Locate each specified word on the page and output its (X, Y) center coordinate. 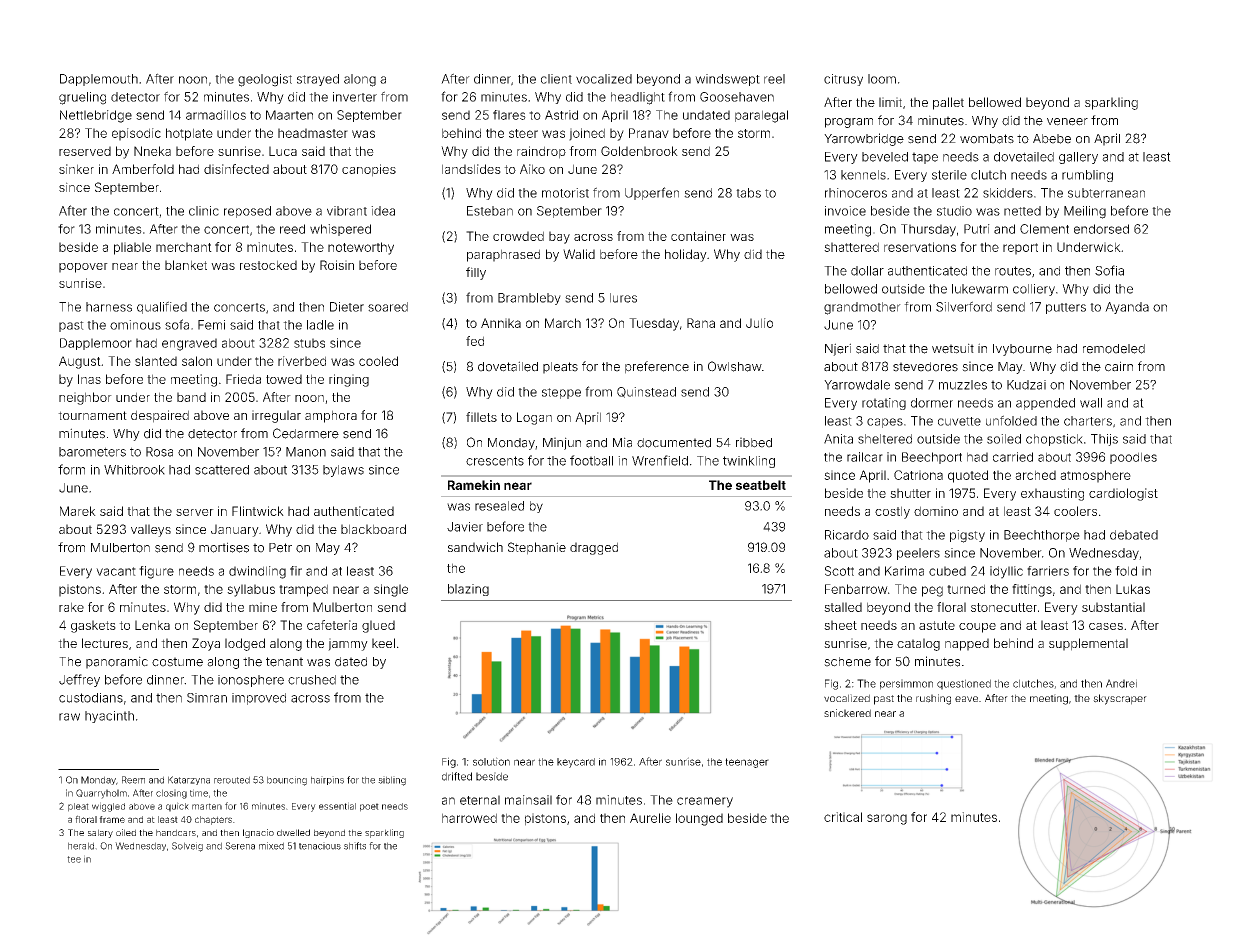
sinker (76, 169)
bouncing (287, 781)
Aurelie (650, 818)
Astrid (561, 115)
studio (954, 211)
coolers (1075, 511)
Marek (78, 511)
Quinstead (646, 392)
